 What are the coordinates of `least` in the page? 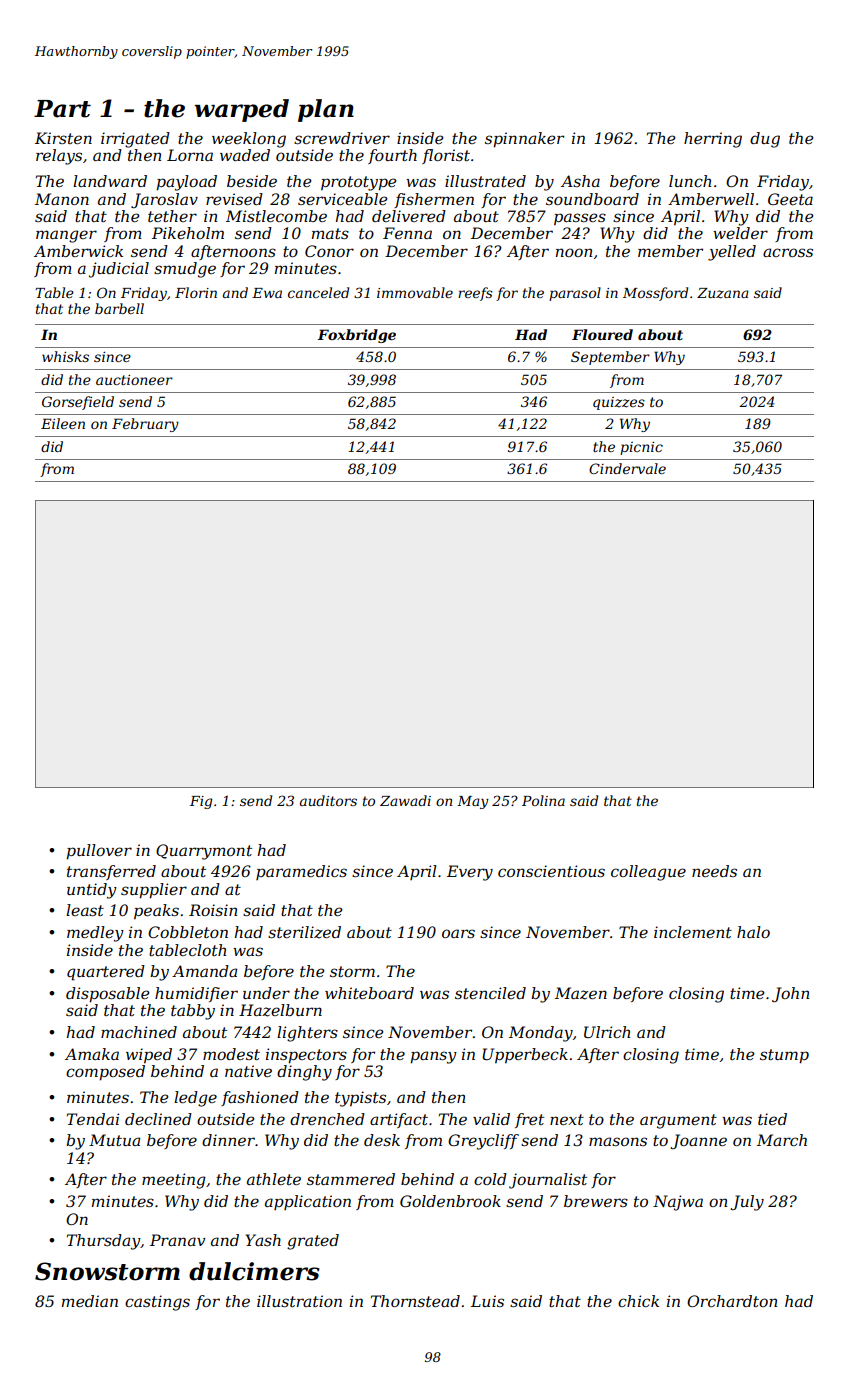 It's located at (85, 910).
